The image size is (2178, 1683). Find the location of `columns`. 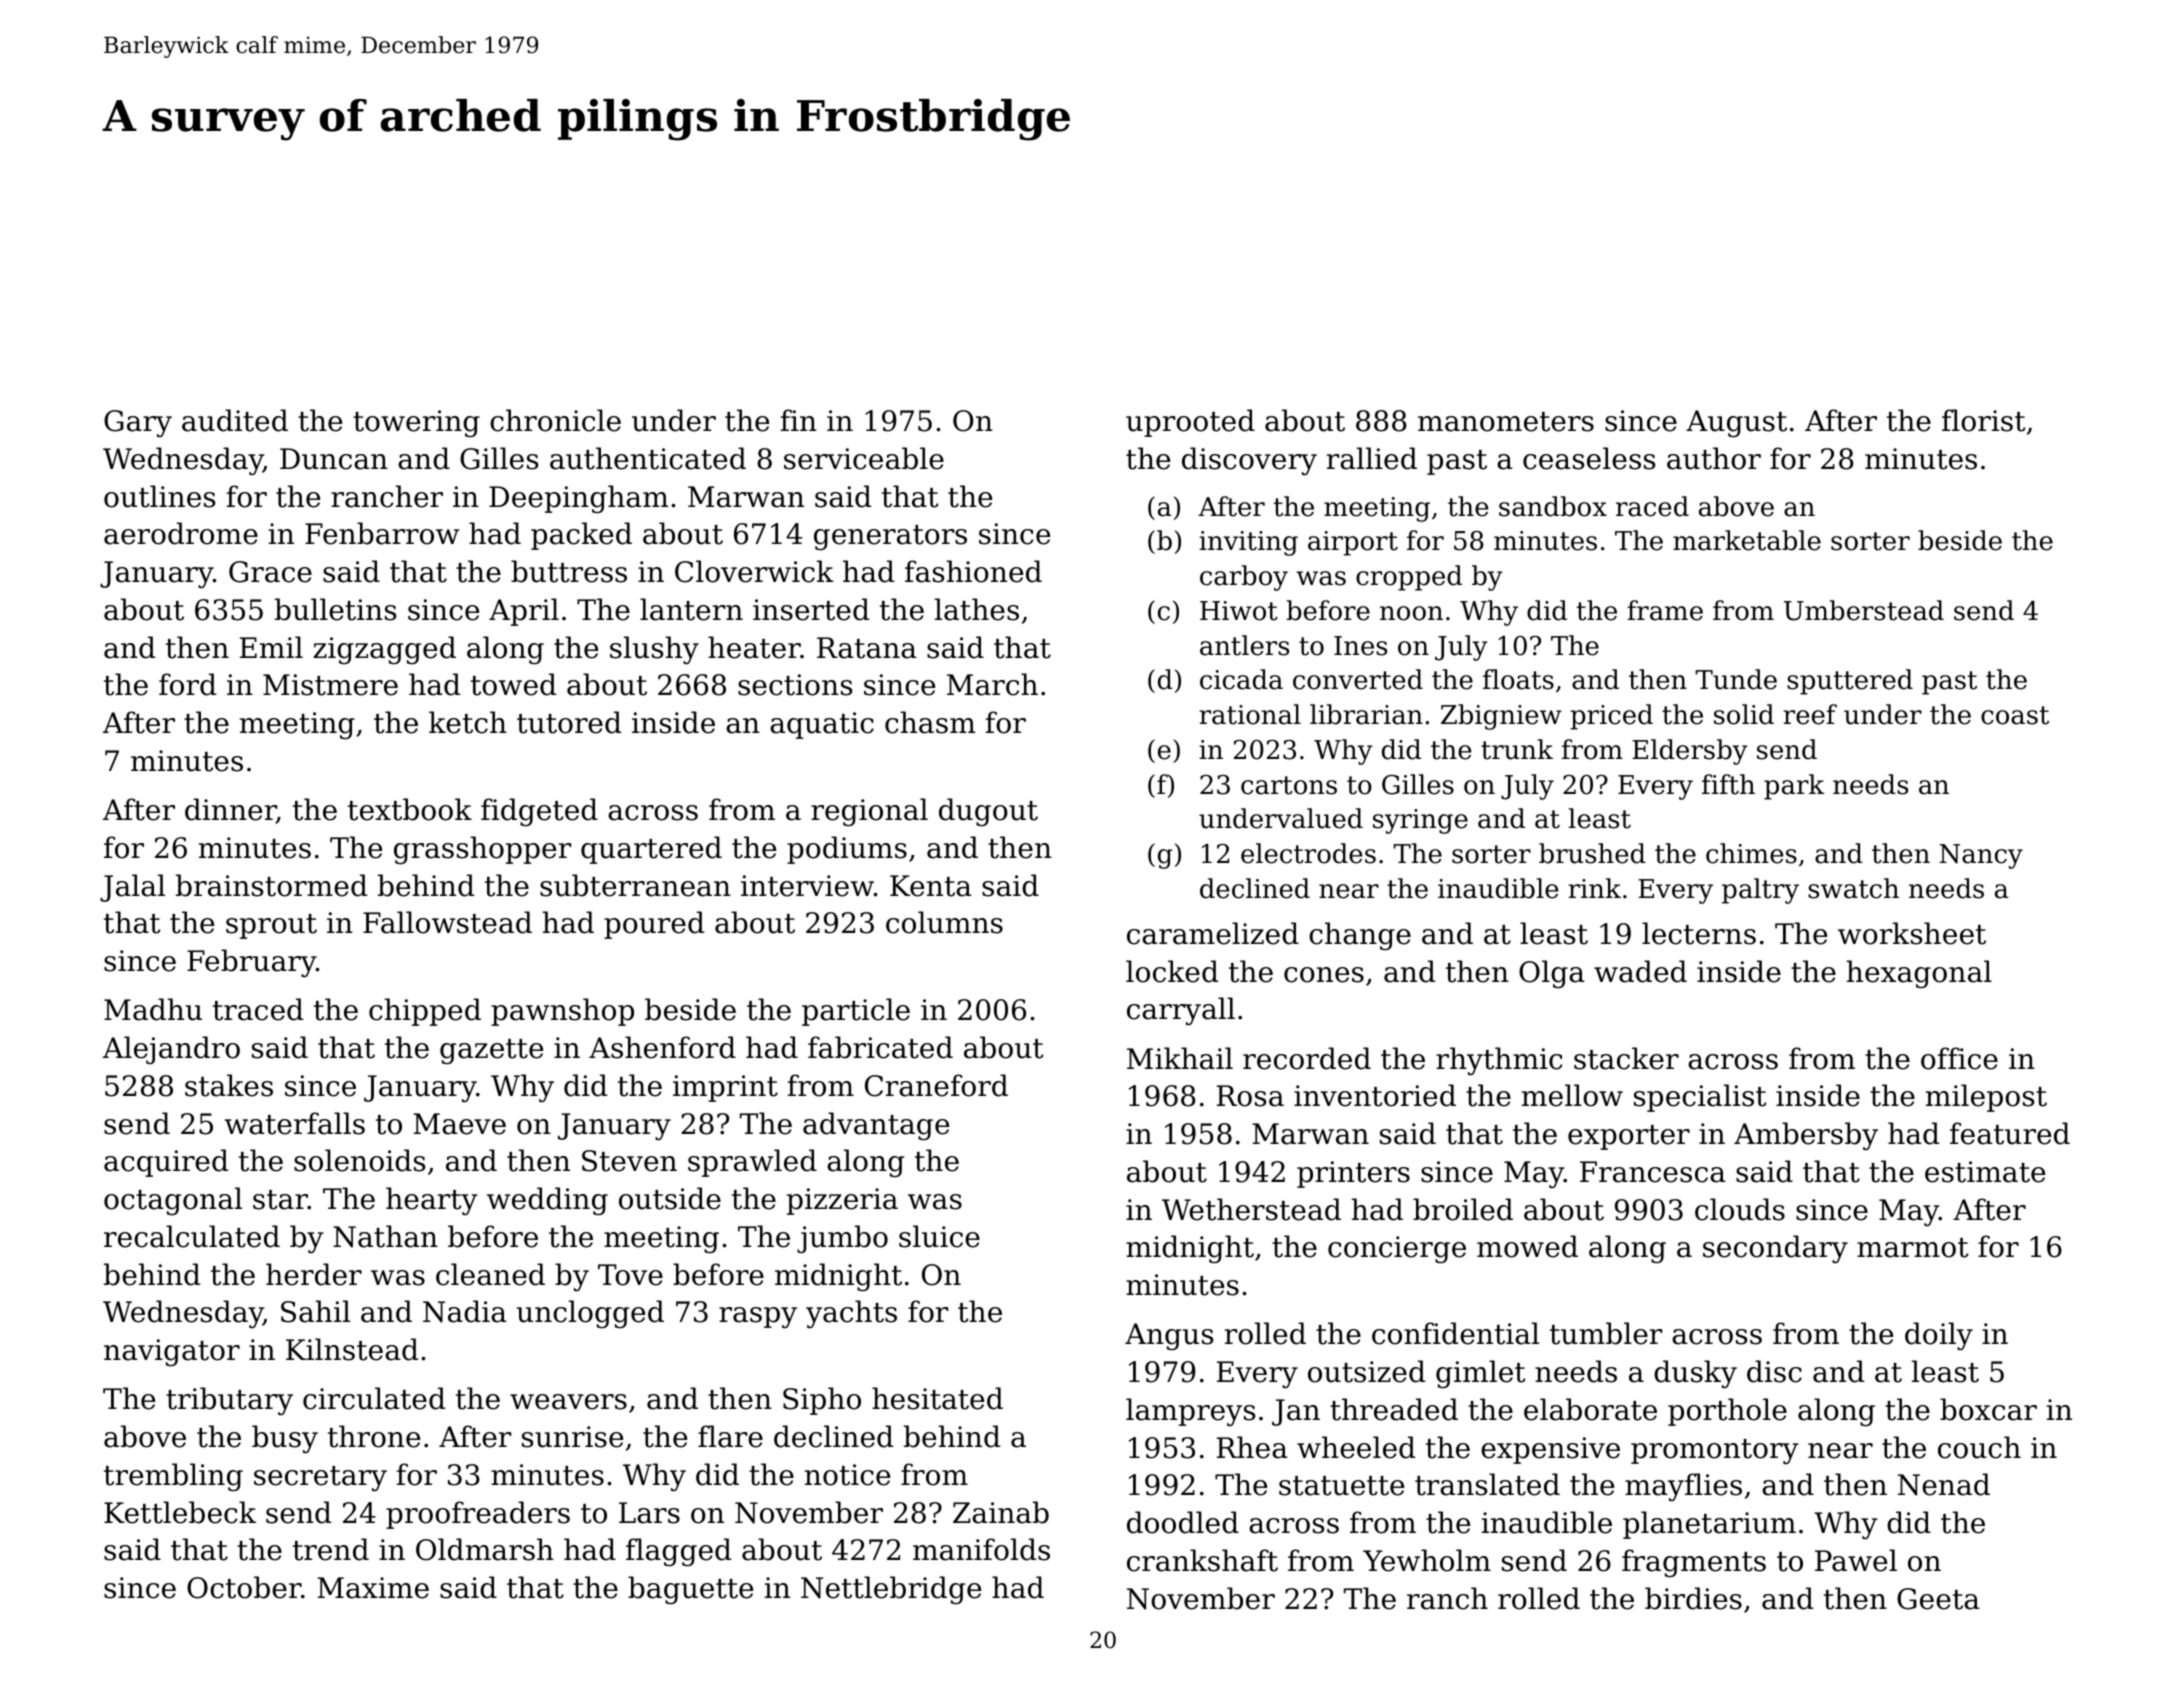

columns is located at coordinates (944, 922).
